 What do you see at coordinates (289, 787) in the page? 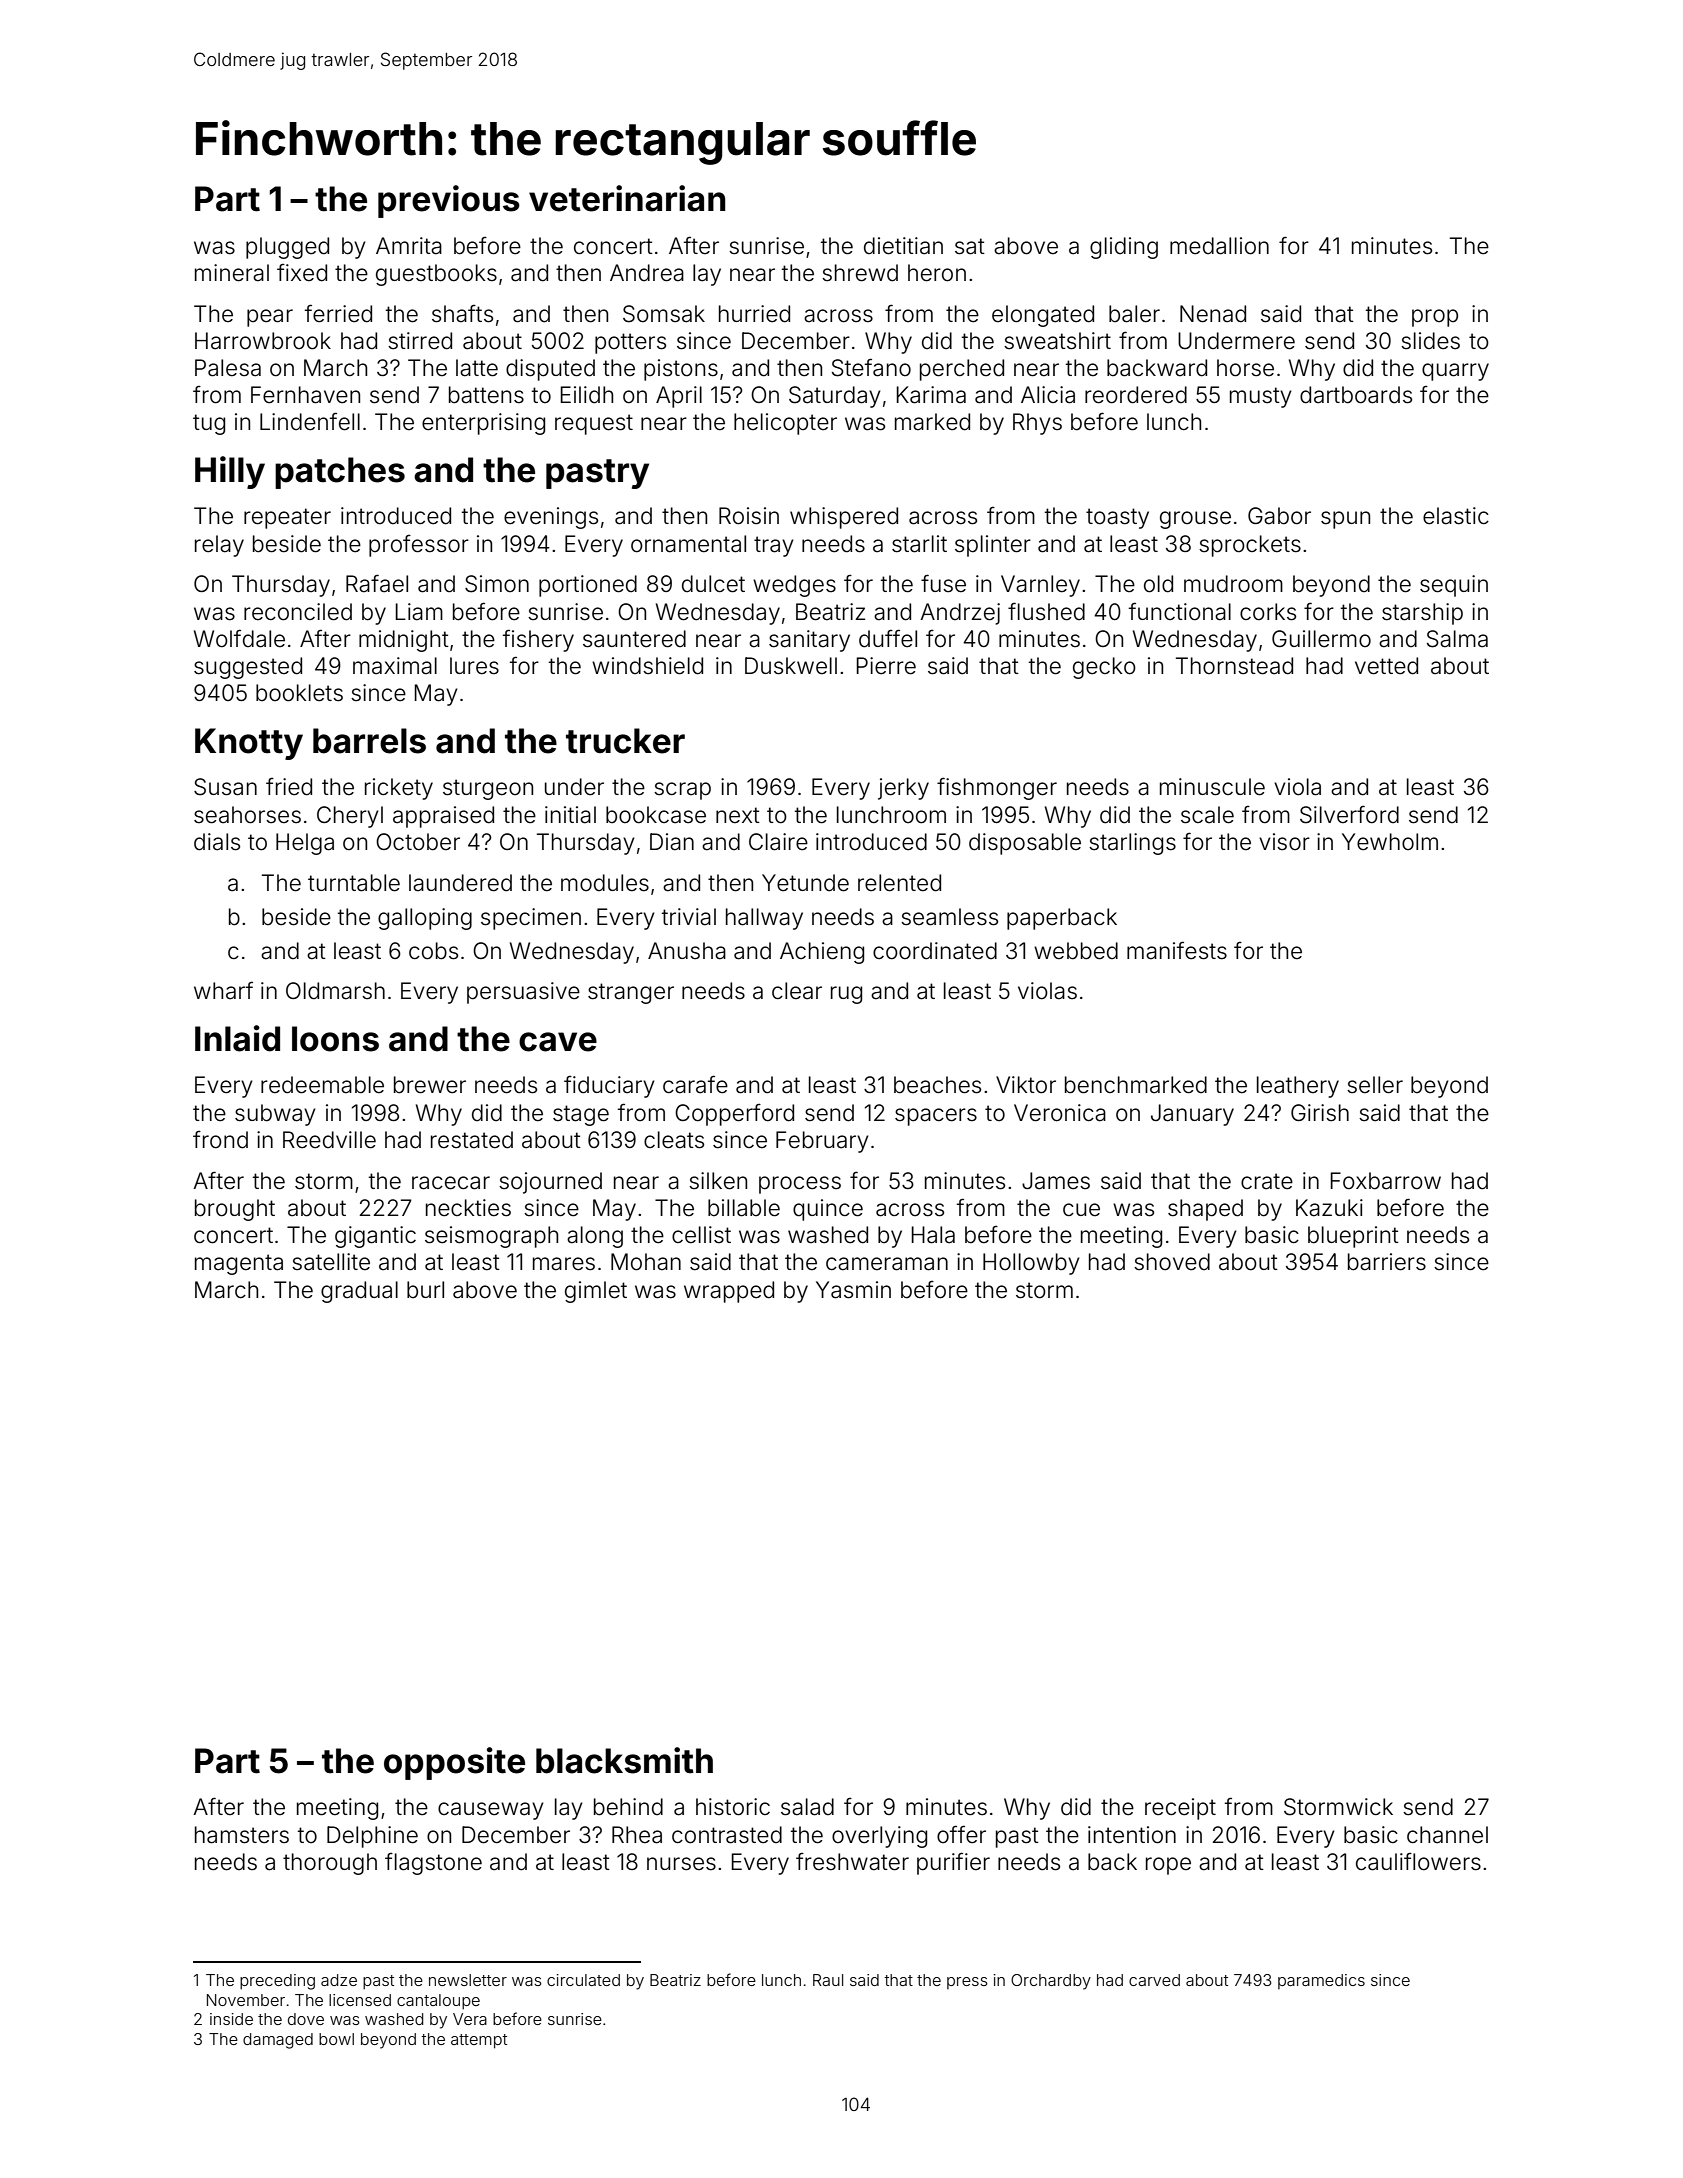
I see `fried` at bounding box center [289, 787].
